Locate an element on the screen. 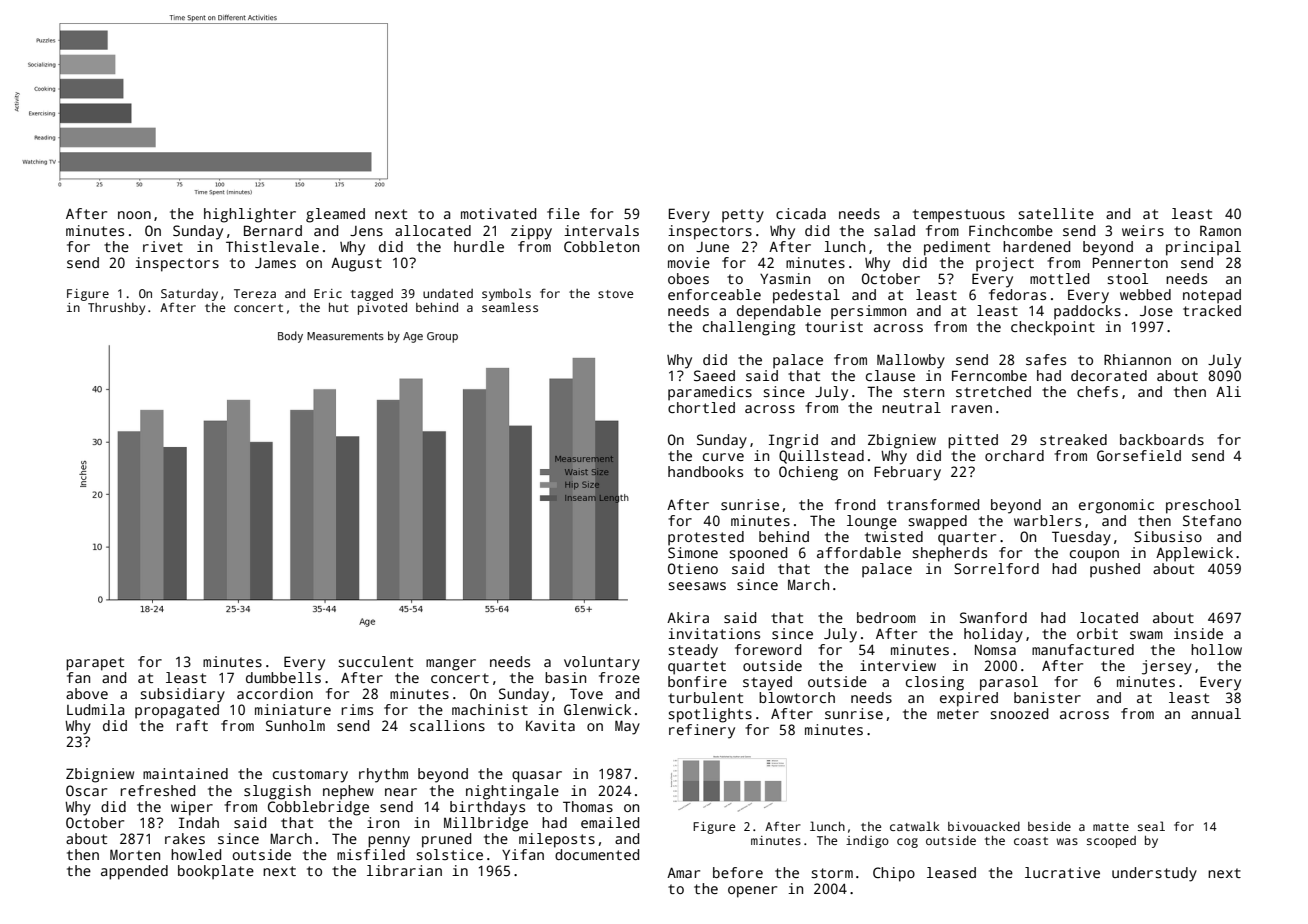  dependable is located at coordinates (779, 312).
